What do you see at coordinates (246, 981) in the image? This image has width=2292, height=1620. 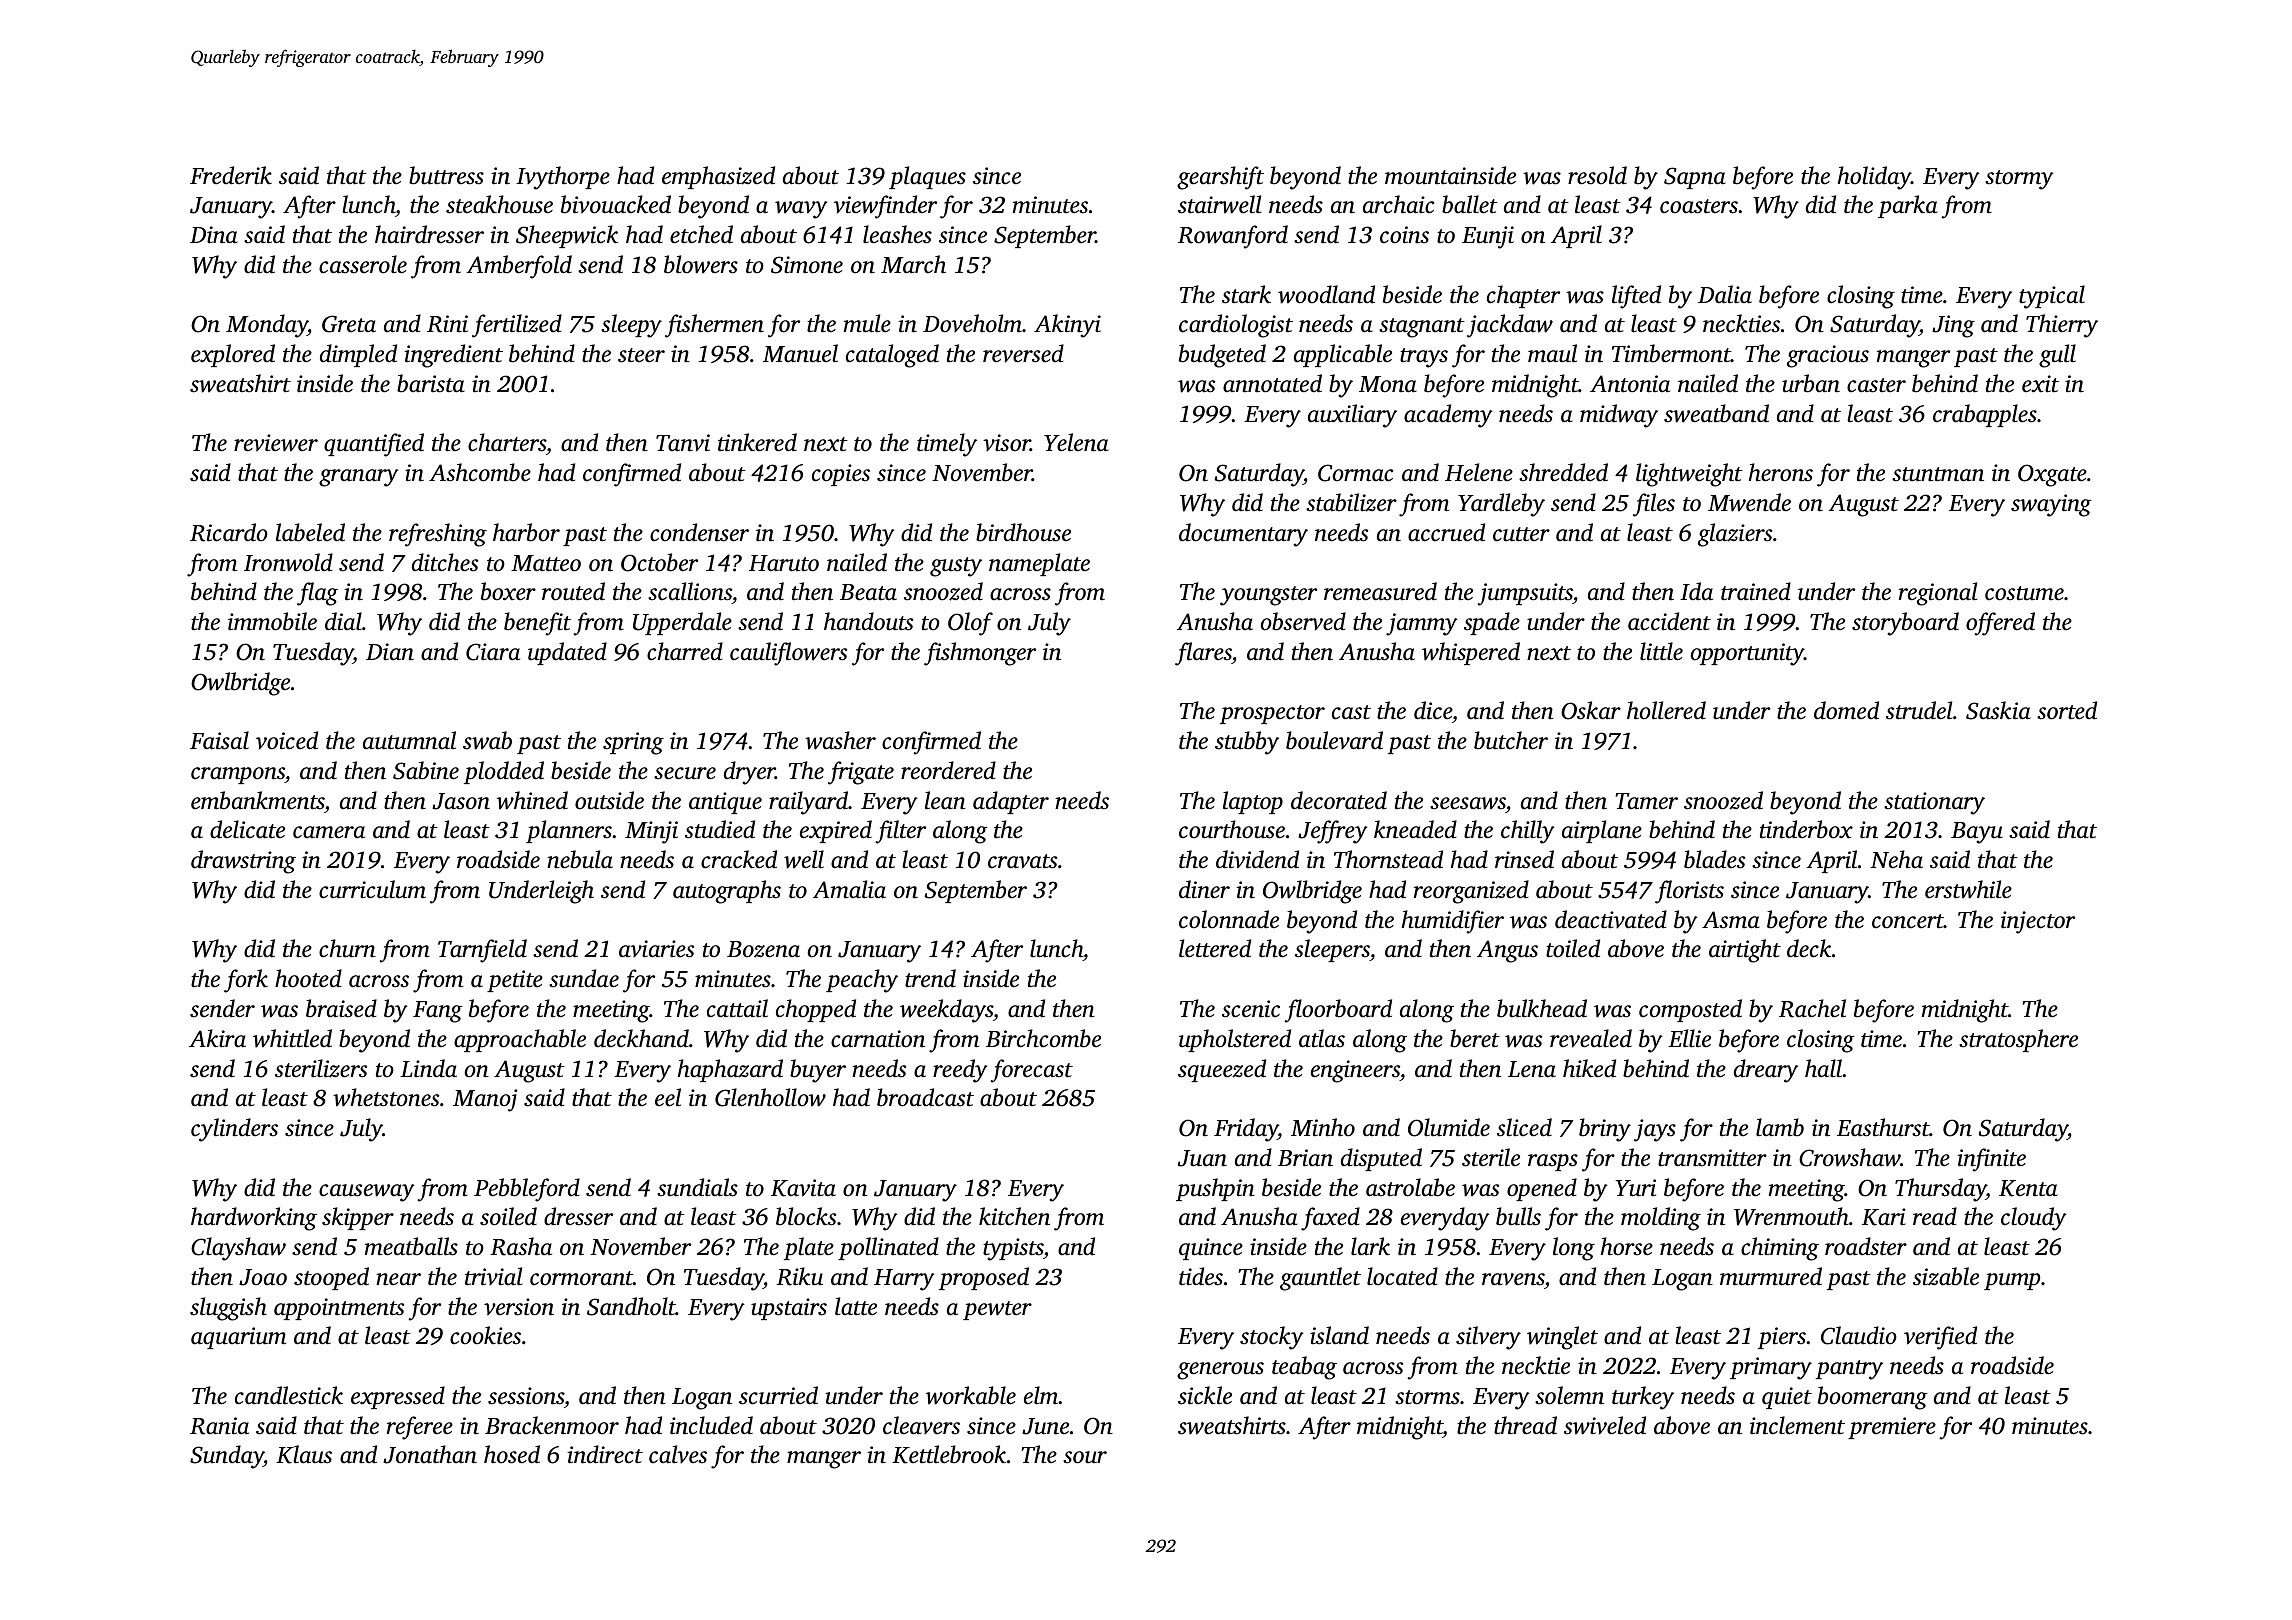 I see `fork` at bounding box center [246, 981].
